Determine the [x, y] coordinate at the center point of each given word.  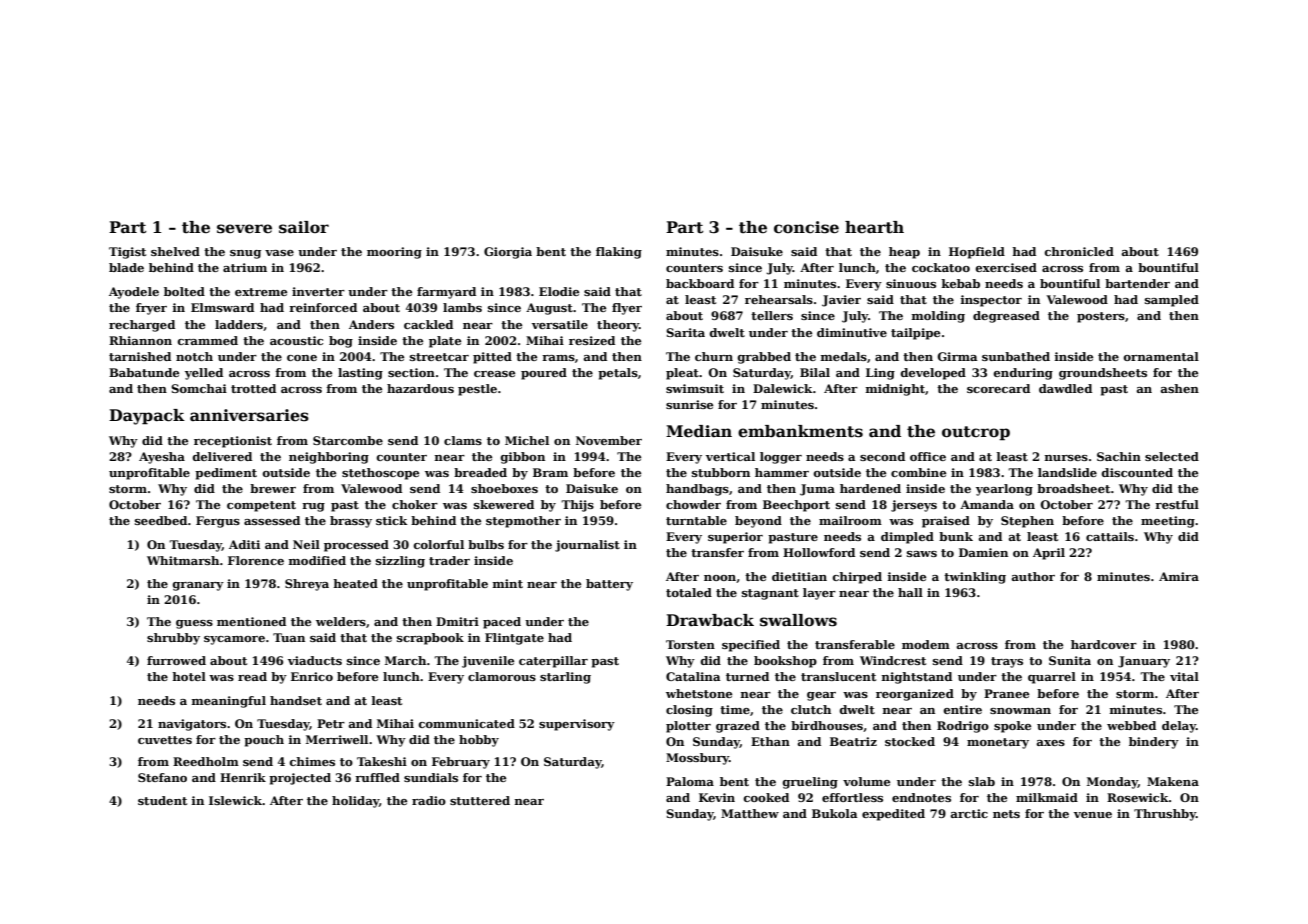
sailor [304, 227]
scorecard [998, 388]
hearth [874, 227]
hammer [782, 472]
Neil [306, 544]
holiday [355, 802]
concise [806, 227]
